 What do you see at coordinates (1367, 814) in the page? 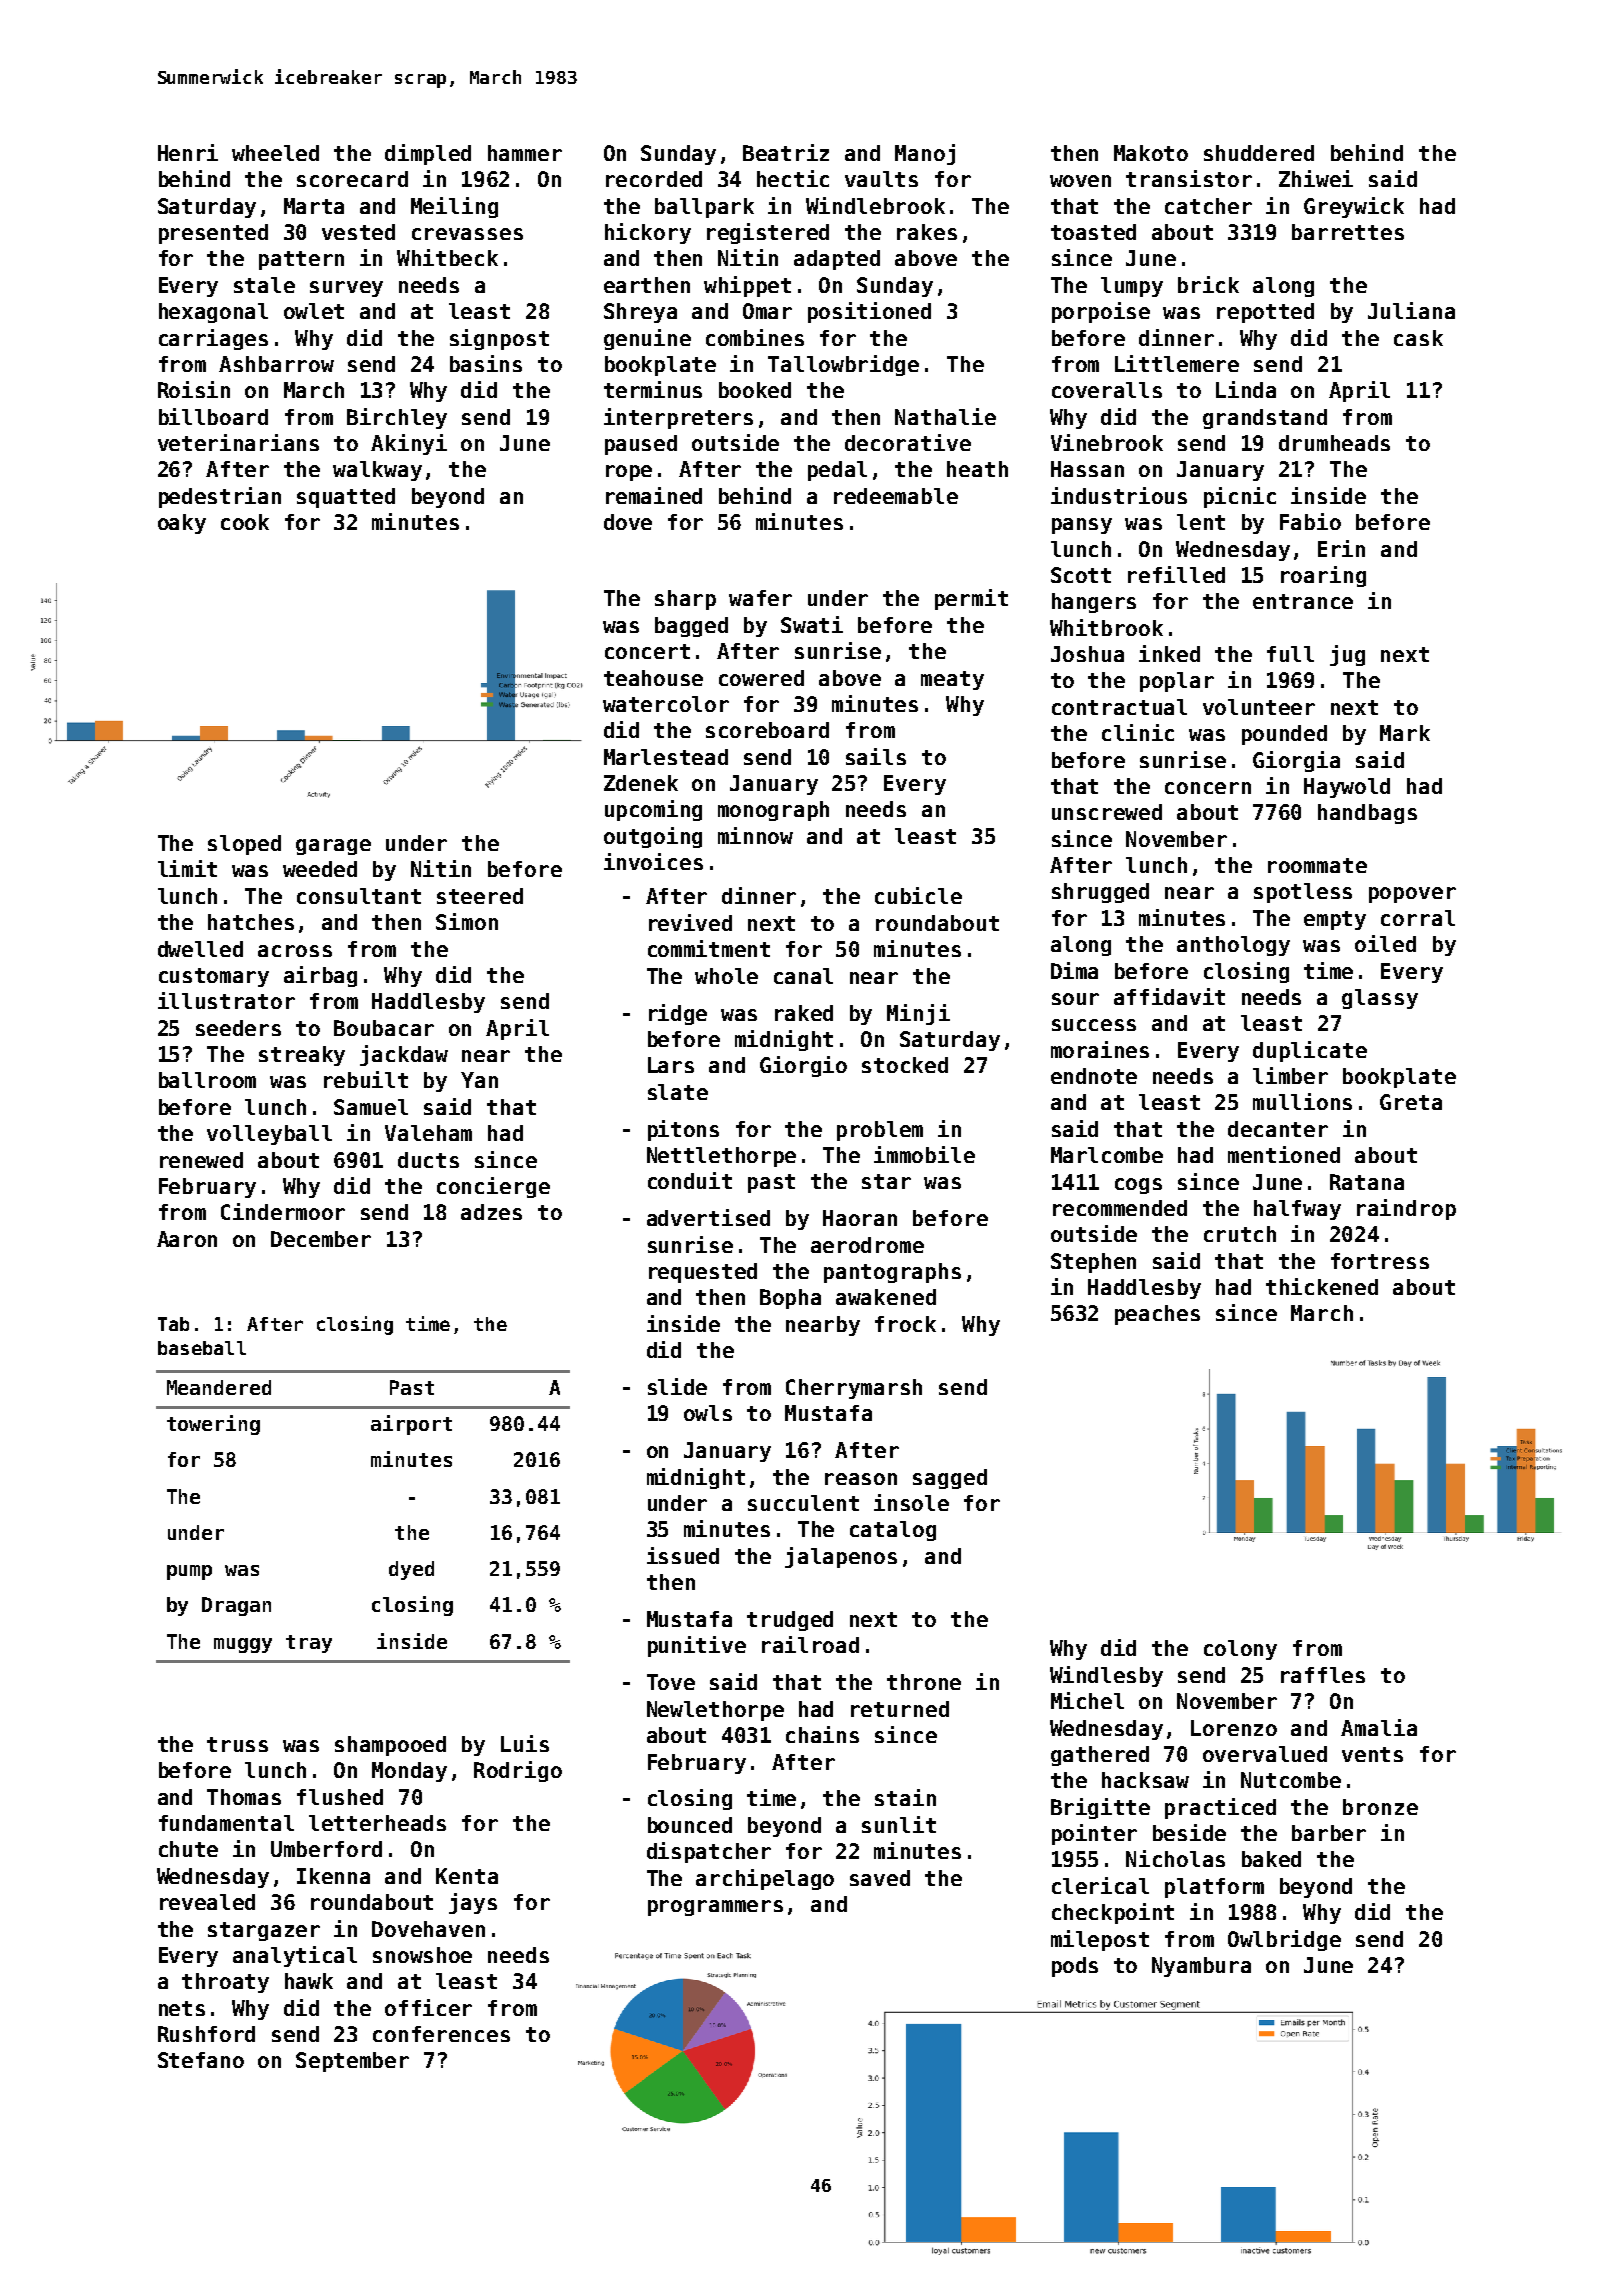
I see `handbags` at bounding box center [1367, 814].
